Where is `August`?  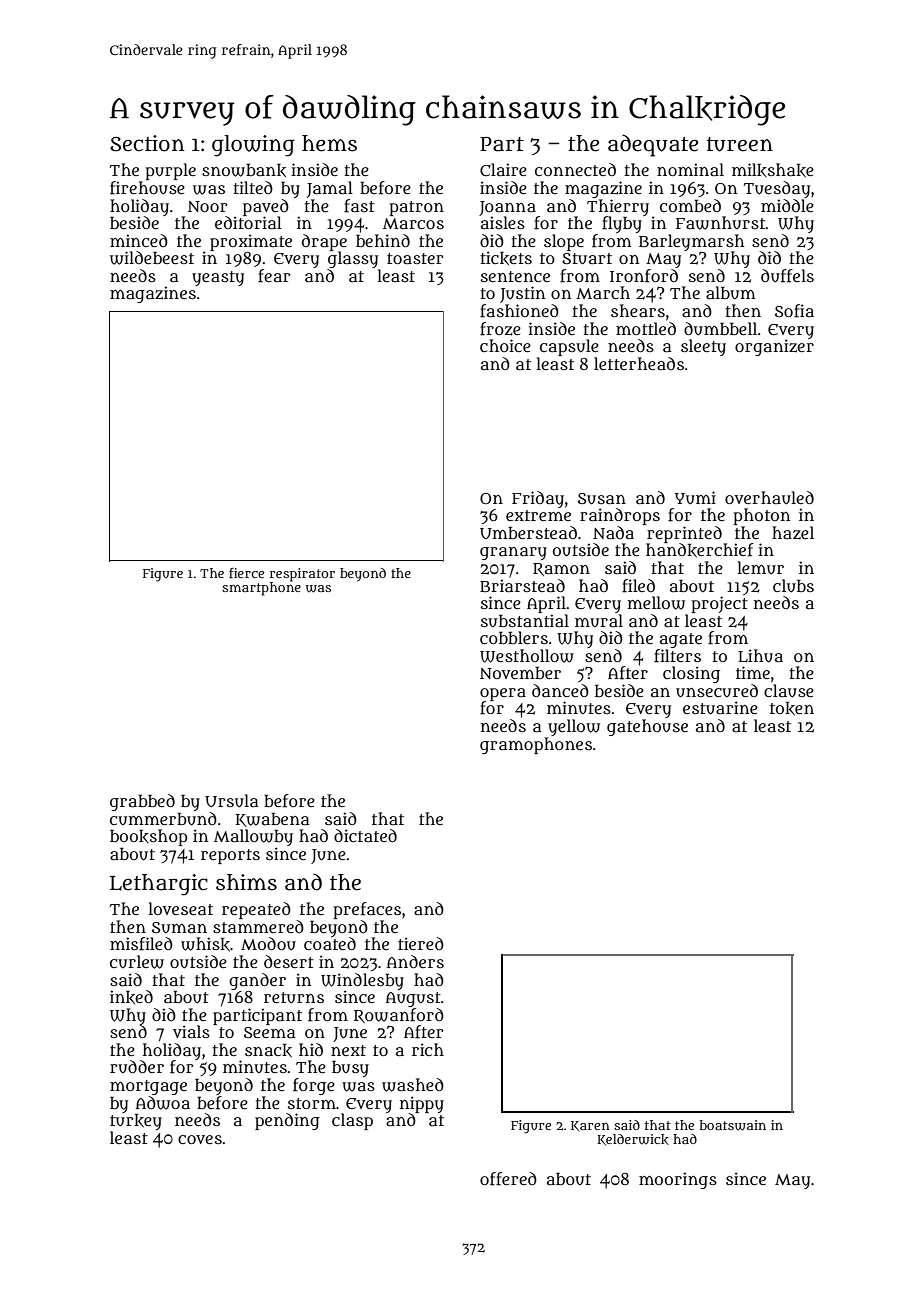 August is located at coordinates (413, 999).
